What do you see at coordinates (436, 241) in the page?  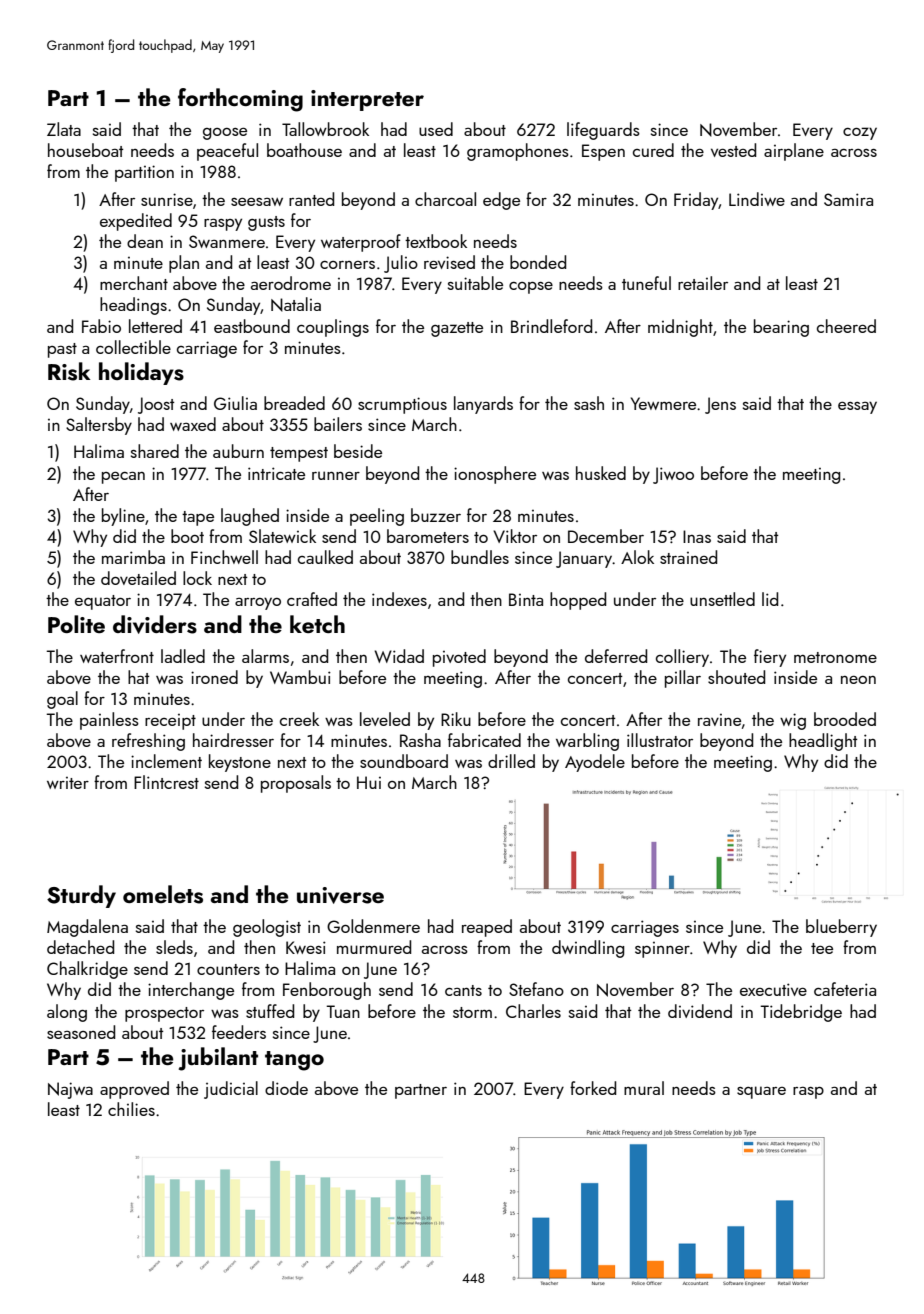 I see `textbook` at bounding box center [436, 241].
